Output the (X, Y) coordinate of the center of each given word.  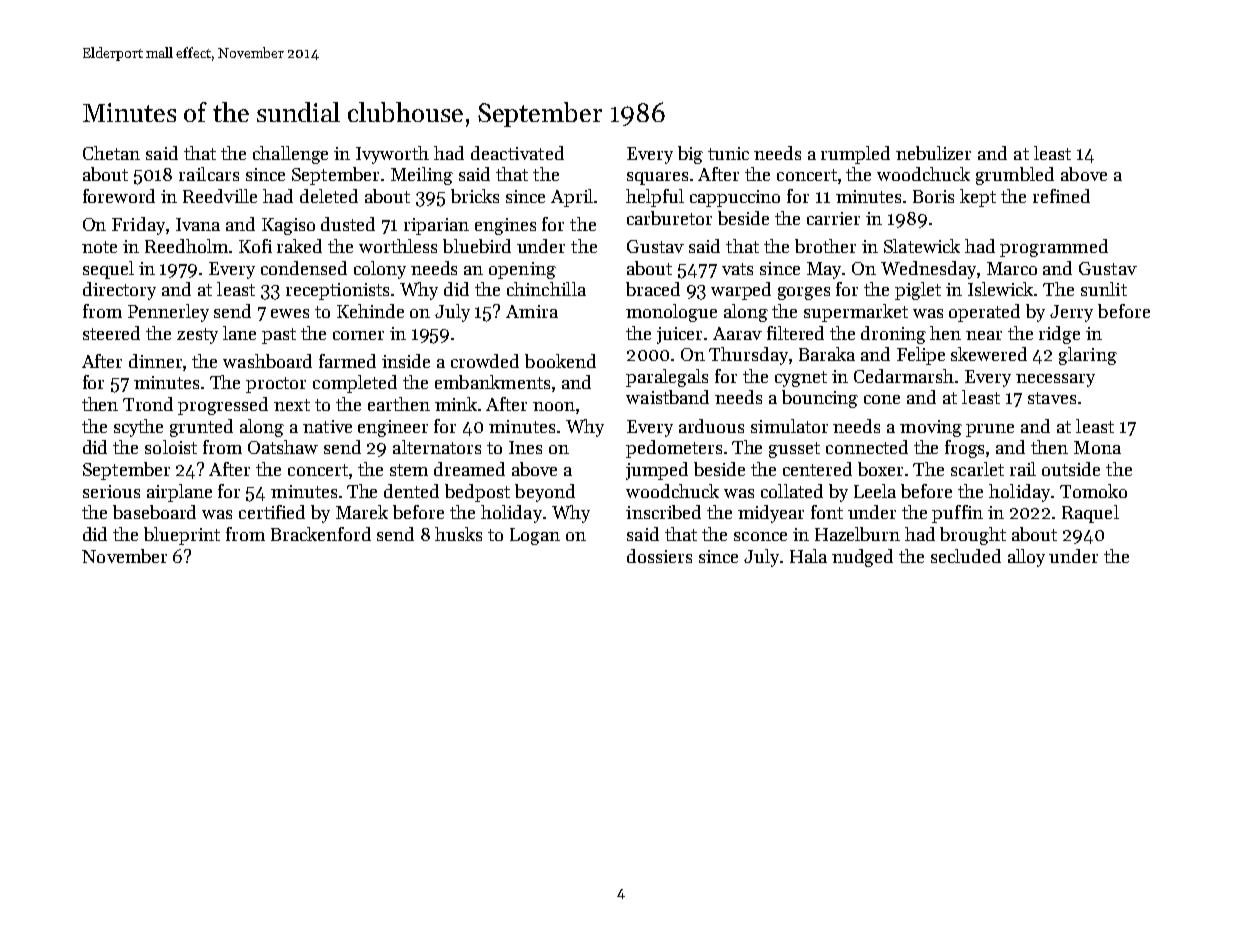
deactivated (517, 153)
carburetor (669, 218)
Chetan (111, 153)
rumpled (855, 155)
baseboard (154, 512)
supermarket (856, 313)
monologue (671, 313)
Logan (535, 536)
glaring (1088, 356)
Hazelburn (857, 534)
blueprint (182, 536)
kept (978, 198)
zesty (197, 336)
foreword (119, 196)
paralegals (667, 378)
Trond (148, 404)
